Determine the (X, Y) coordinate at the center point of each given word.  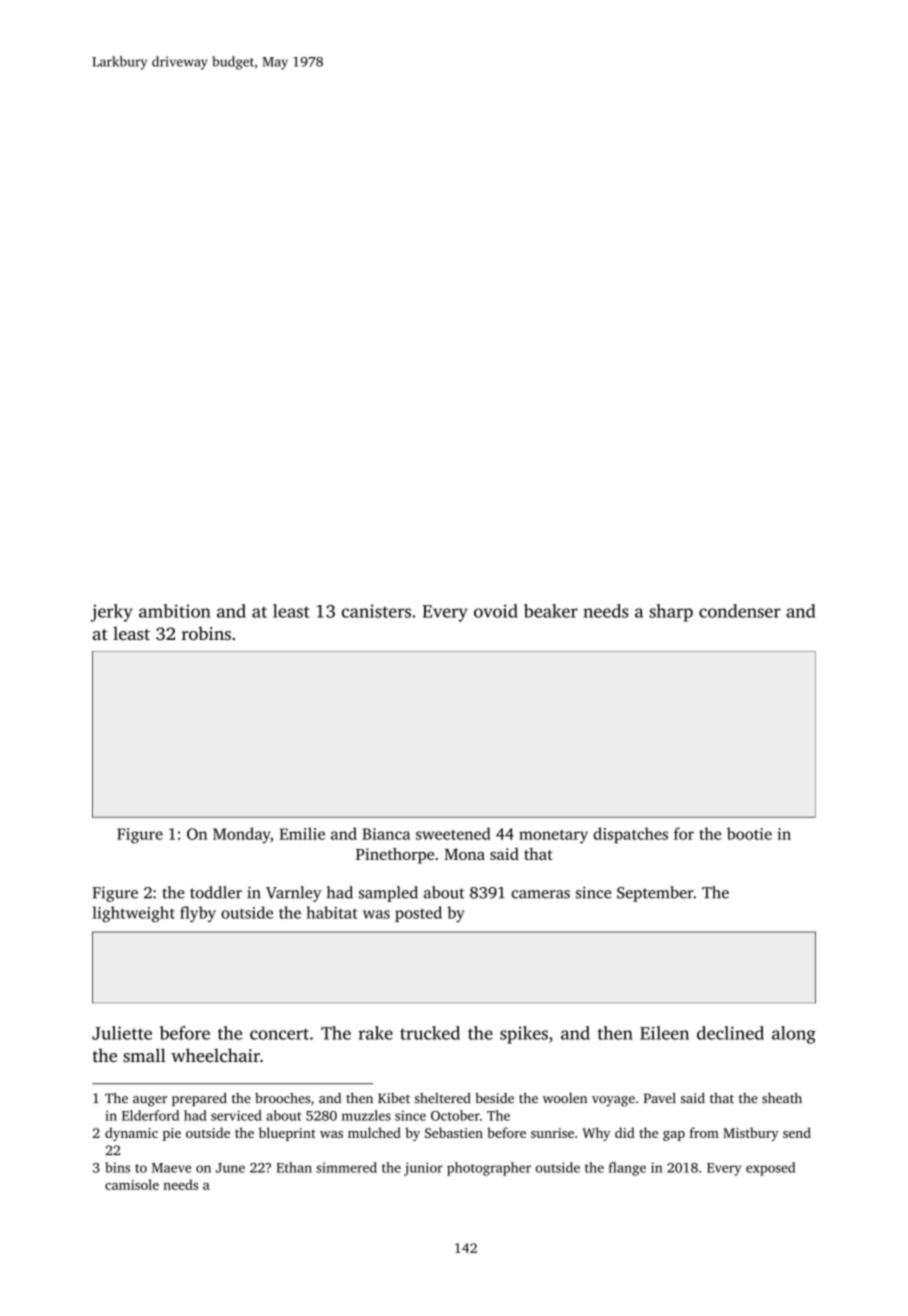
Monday (242, 835)
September (655, 894)
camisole (132, 1184)
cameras (540, 894)
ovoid (496, 611)
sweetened (453, 833)
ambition (174, 611)
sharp (671, 613)
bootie (749, 833)
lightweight (133, 914)
